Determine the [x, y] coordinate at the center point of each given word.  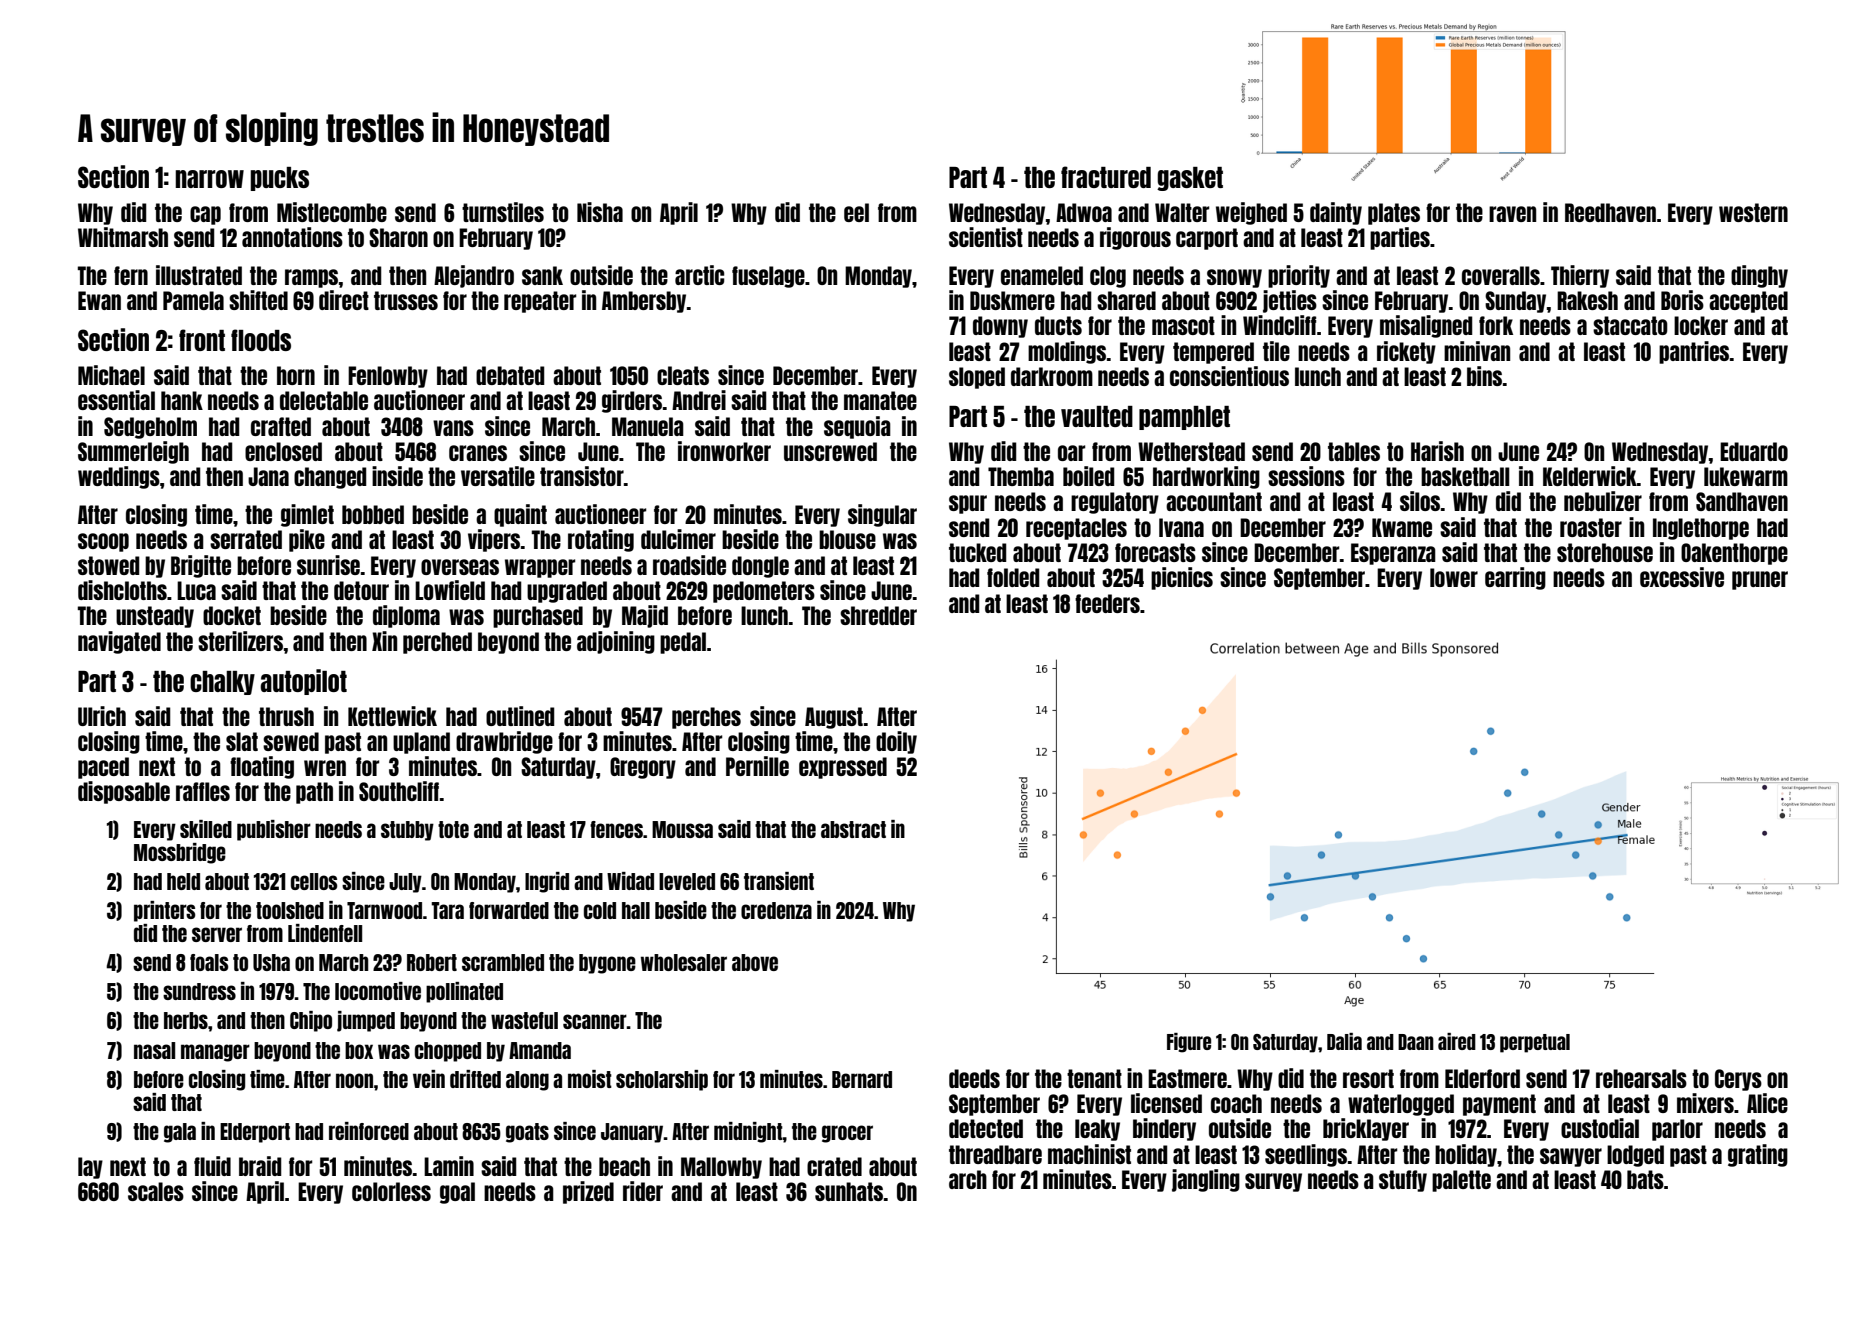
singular [882, 515]
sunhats [849, 1191]
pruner [1760, 580]
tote [453, 829]
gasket [1190, 179]
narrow [209, 179]
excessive [1682, 577]
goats [527, 1133]
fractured [1106, 177]
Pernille [757, 766]
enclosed [283, 451]
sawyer [1571, 1157]
